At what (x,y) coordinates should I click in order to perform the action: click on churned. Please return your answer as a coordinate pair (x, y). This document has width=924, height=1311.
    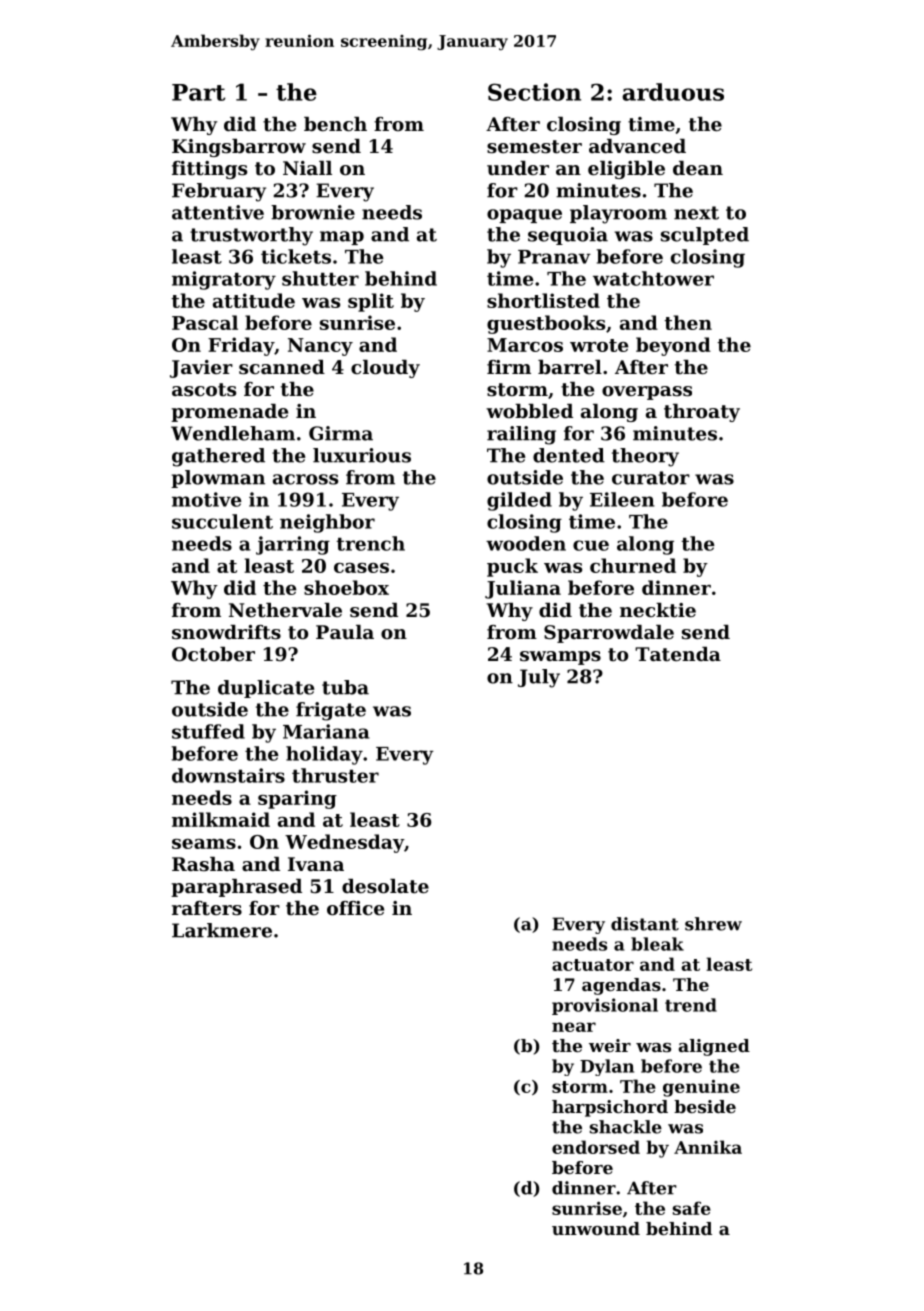
    Looking at the image, I should click on (633, 565).
